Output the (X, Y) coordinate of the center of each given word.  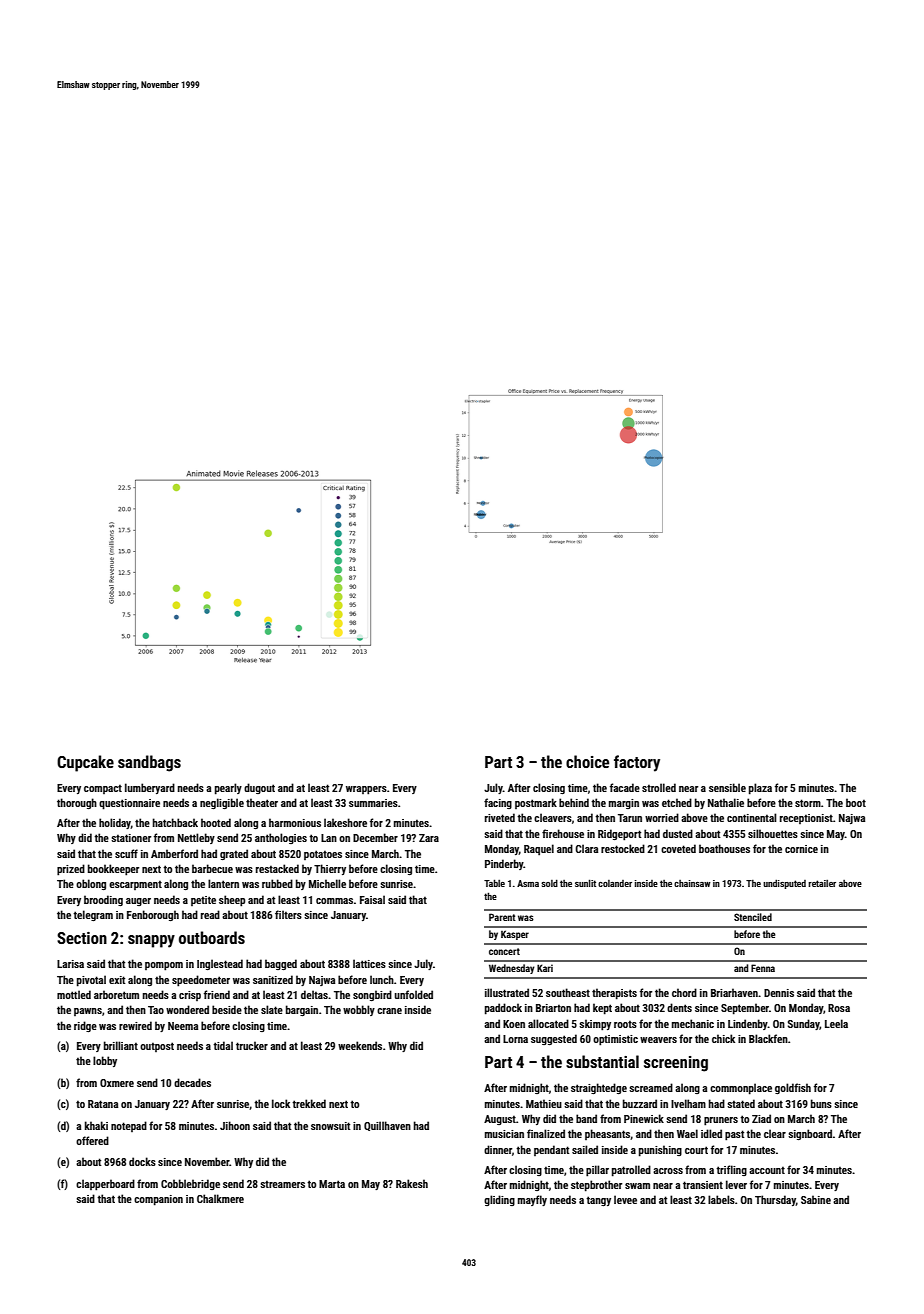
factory (637, 763)
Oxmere (117, 1083)
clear (775, 1133)
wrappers (366, 790)
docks (142, 1161)
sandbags (149, 763)
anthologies (281, 838)
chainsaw (692, 883)
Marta (332, 1184)
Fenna (763, 968)
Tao (156, 1010)
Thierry (330, 869)
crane (389, 1011)
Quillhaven (387, 1126)
